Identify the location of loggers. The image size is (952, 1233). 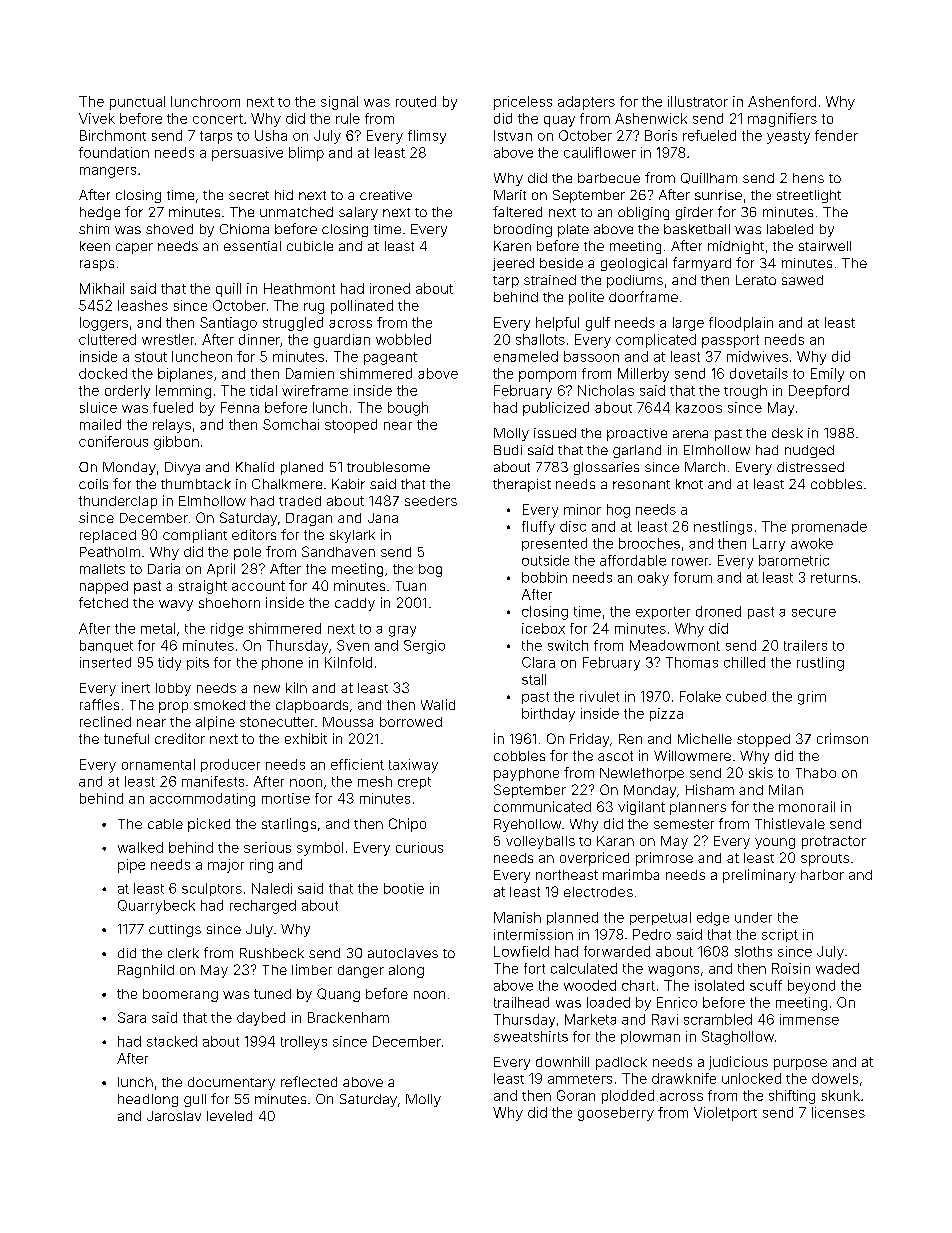
(104, 324).
